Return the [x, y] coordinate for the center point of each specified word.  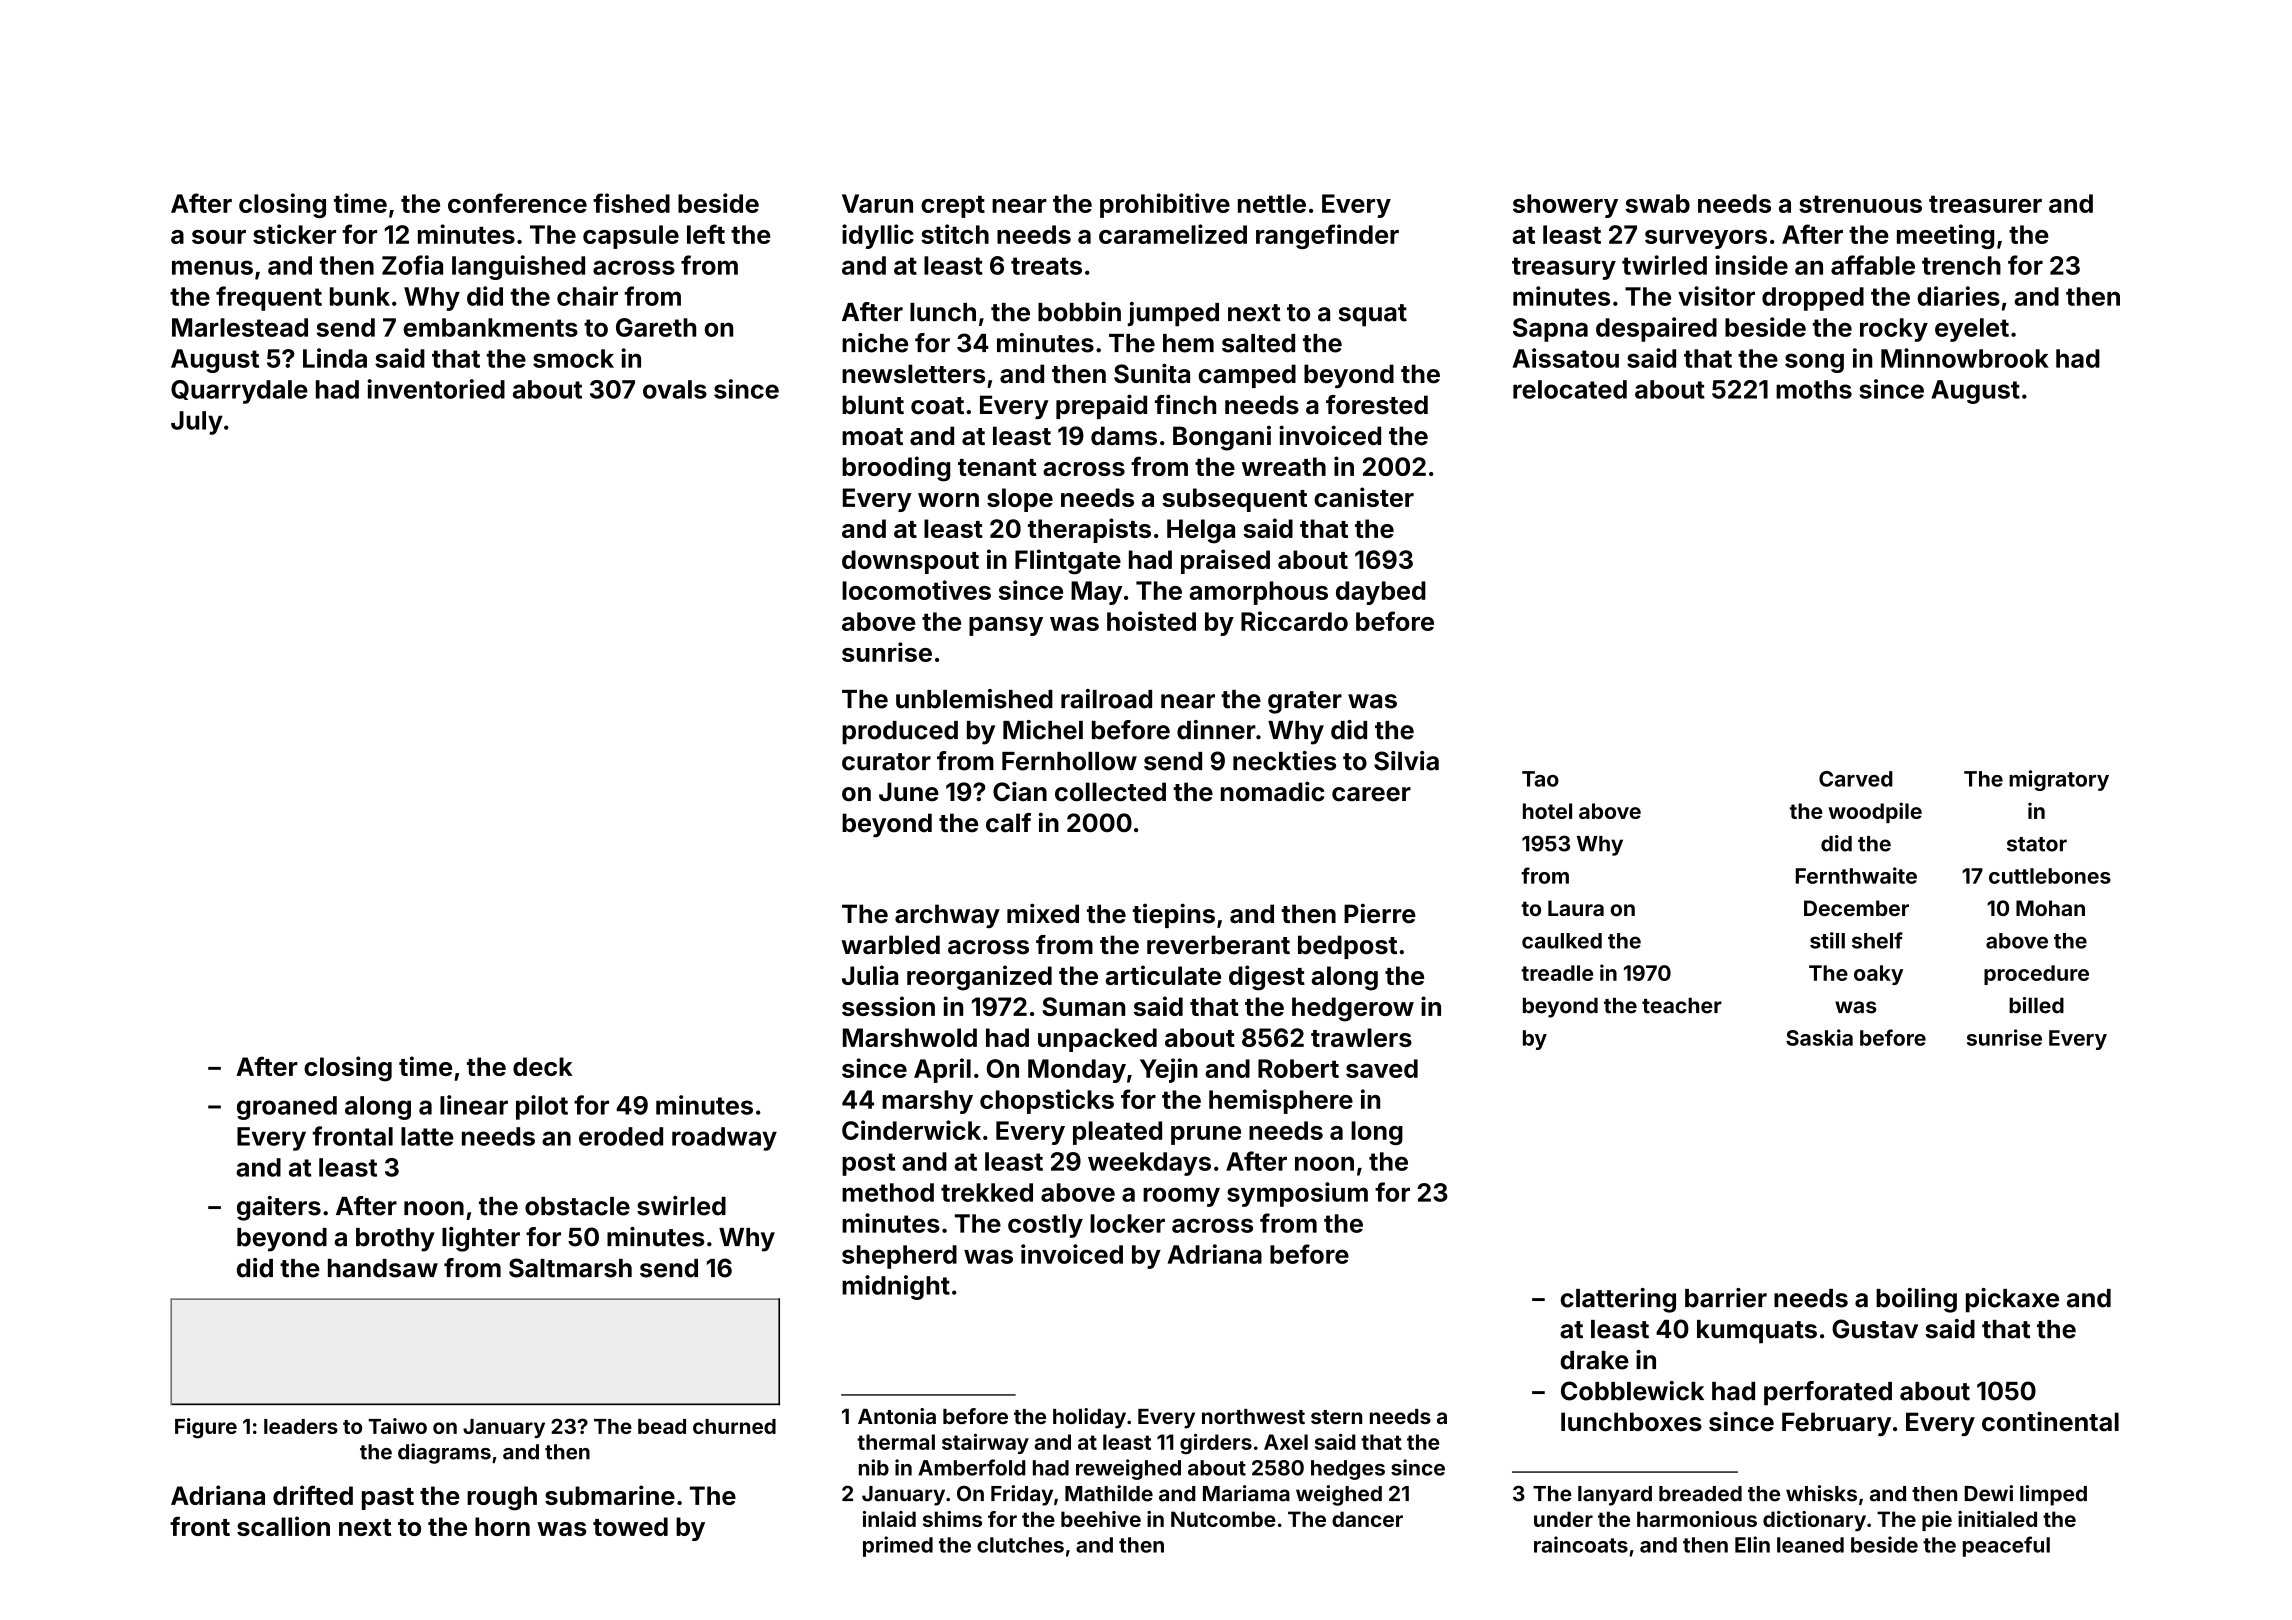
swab [1657, 203]
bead [662, 1426]
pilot [542, 1107]
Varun [877, 203]
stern [1336, 1417]
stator [2037, 844]
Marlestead [240, 327]
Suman [1083, 1006]
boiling [1916, 1300]
